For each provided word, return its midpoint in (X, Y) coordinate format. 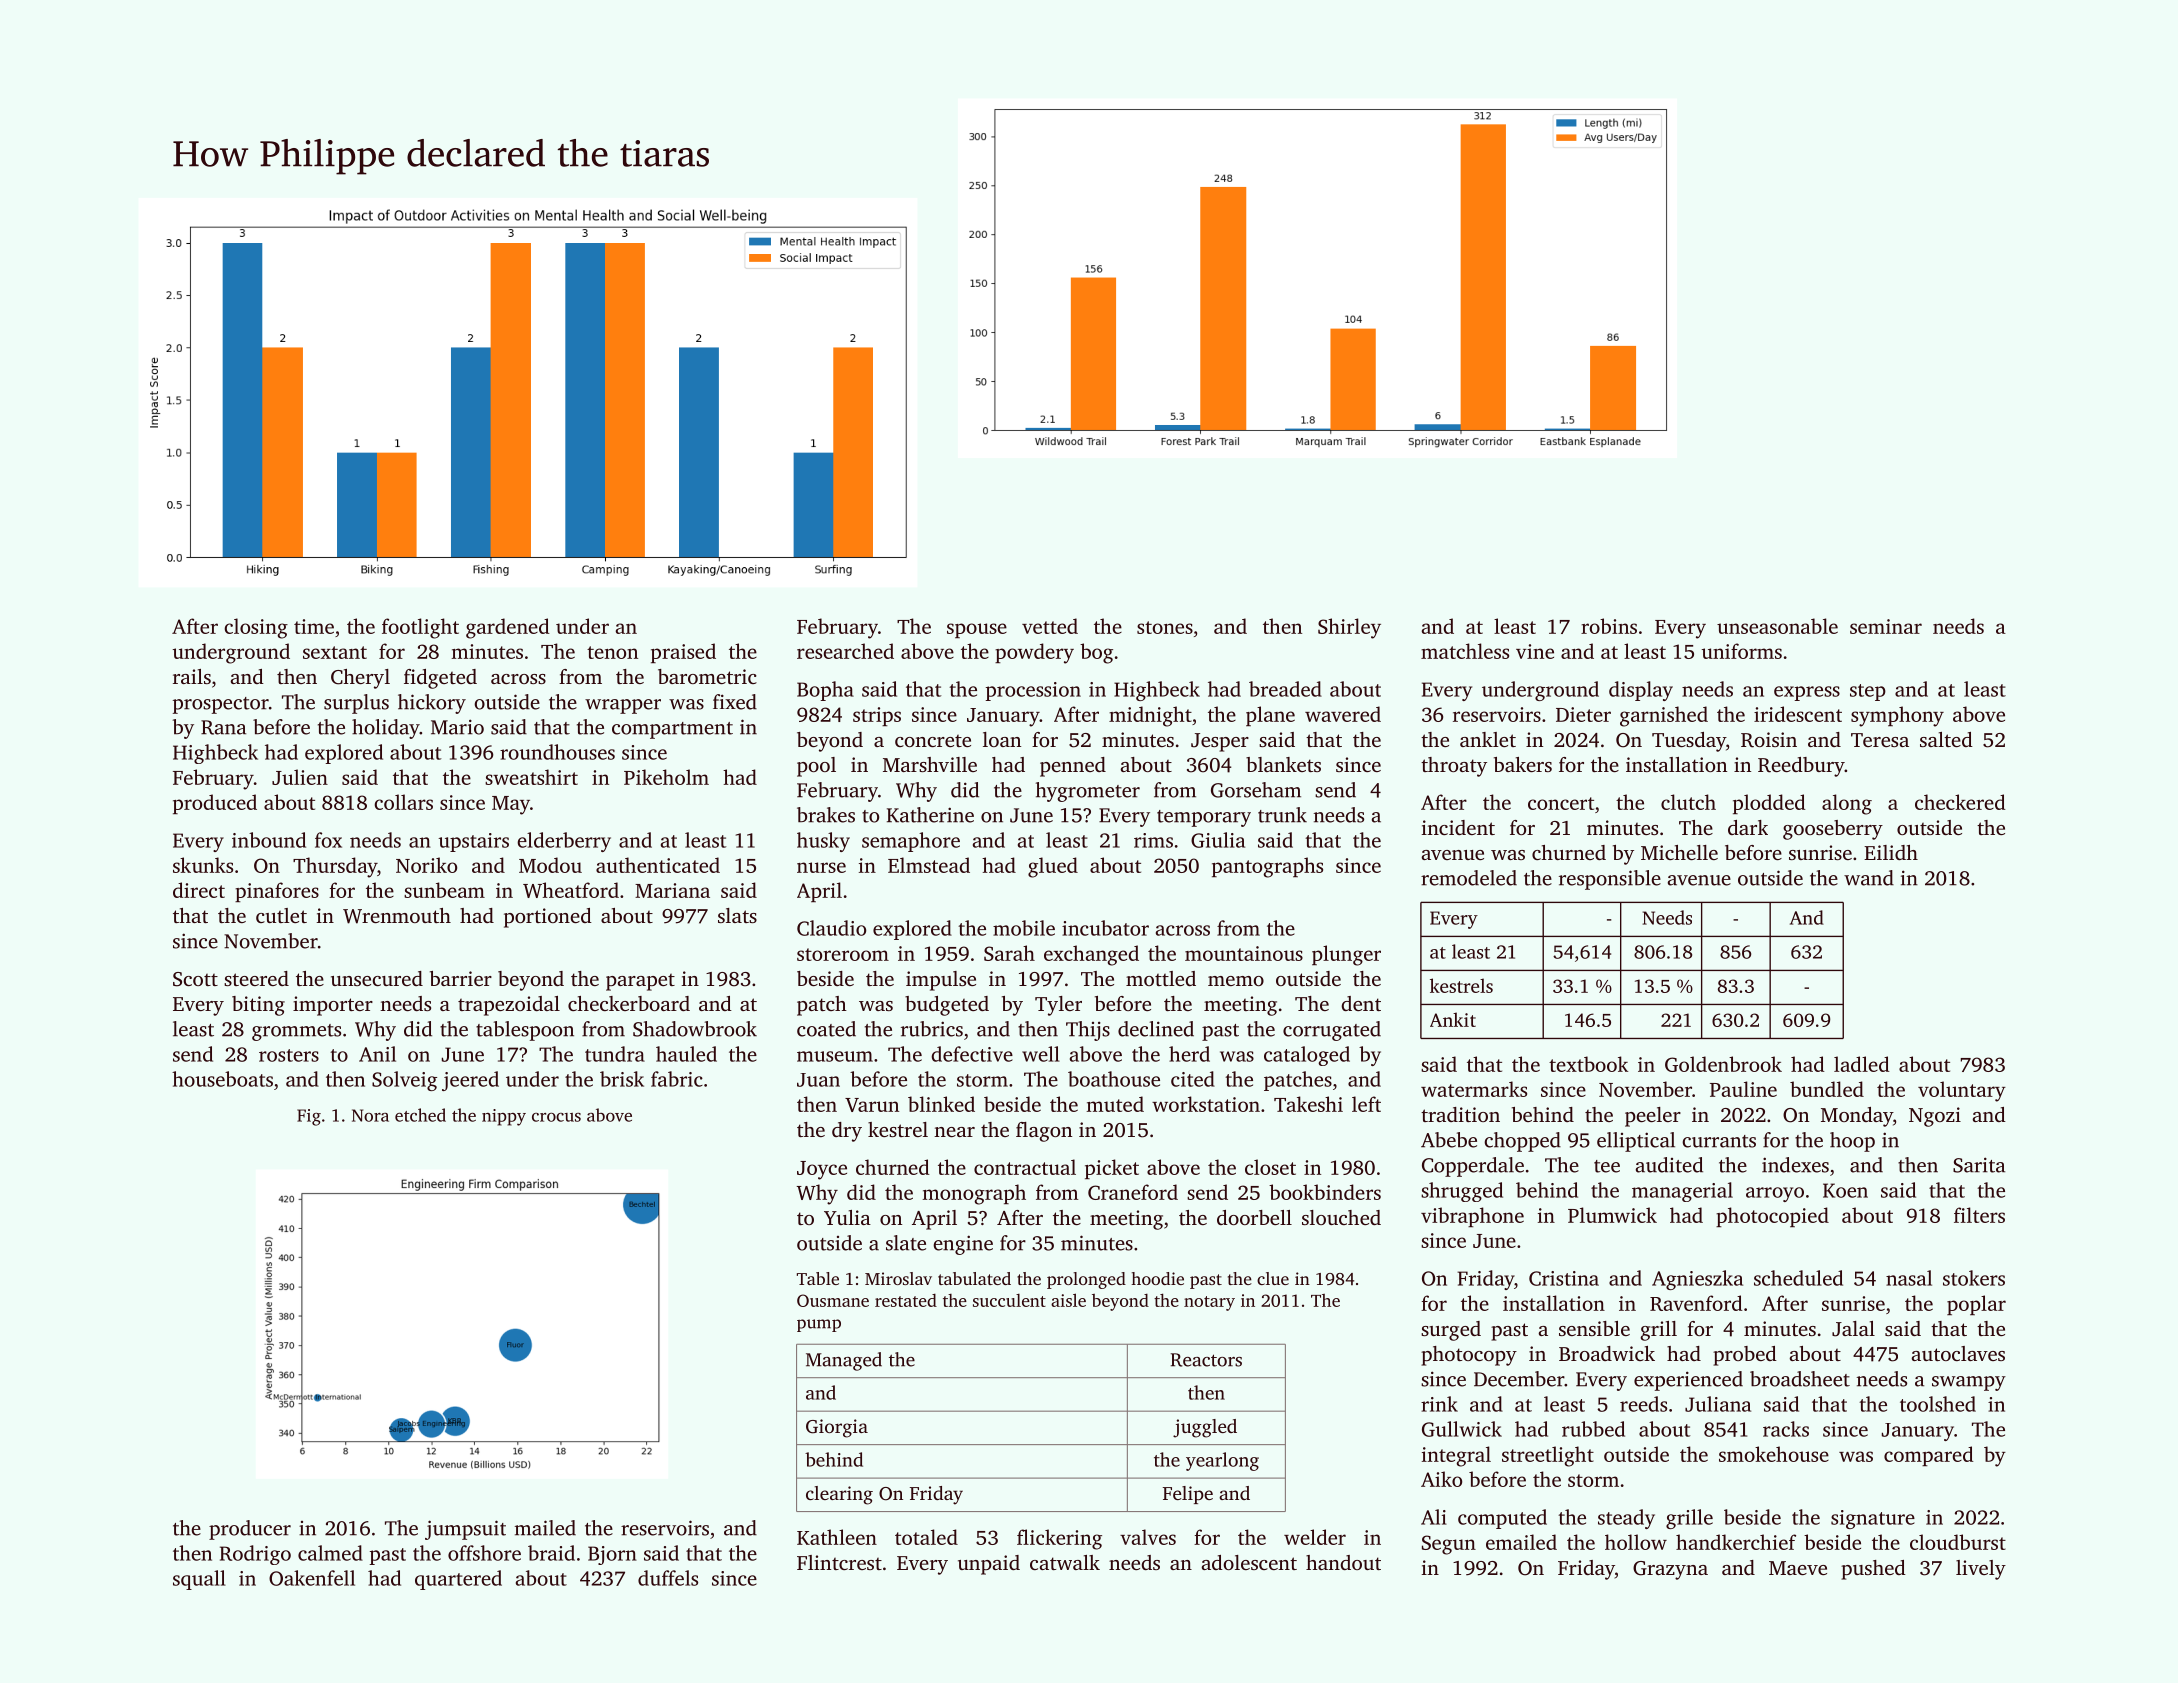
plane (1270, 716)
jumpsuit (465, 1530)
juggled (1205, 1428)
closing (256, 628)
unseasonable (1777, 626)
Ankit (1453, 1019)
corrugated (1332, 1031)
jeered (470, 1081)
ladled (1862, 1064)
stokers (1974, 1278)
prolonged (1086, 1280)
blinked (941, 1104)
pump (819, 1325)
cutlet (281, 915)
